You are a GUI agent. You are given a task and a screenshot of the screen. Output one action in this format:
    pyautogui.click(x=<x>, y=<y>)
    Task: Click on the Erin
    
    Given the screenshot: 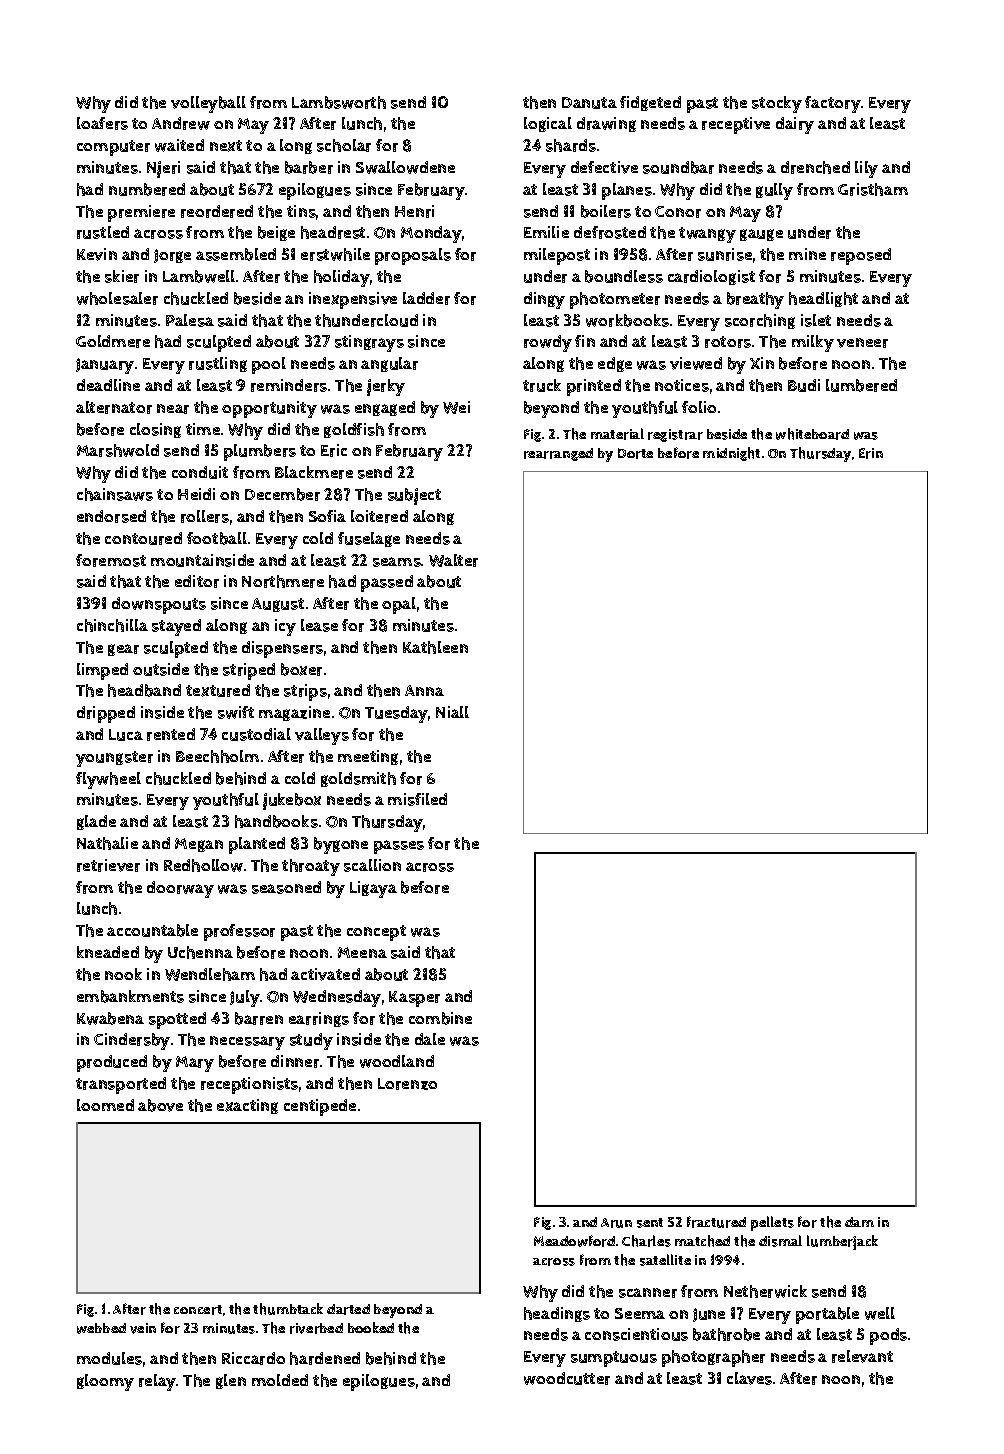 What is the action you would take?
    pyautogui.click(x=871, y=453)
